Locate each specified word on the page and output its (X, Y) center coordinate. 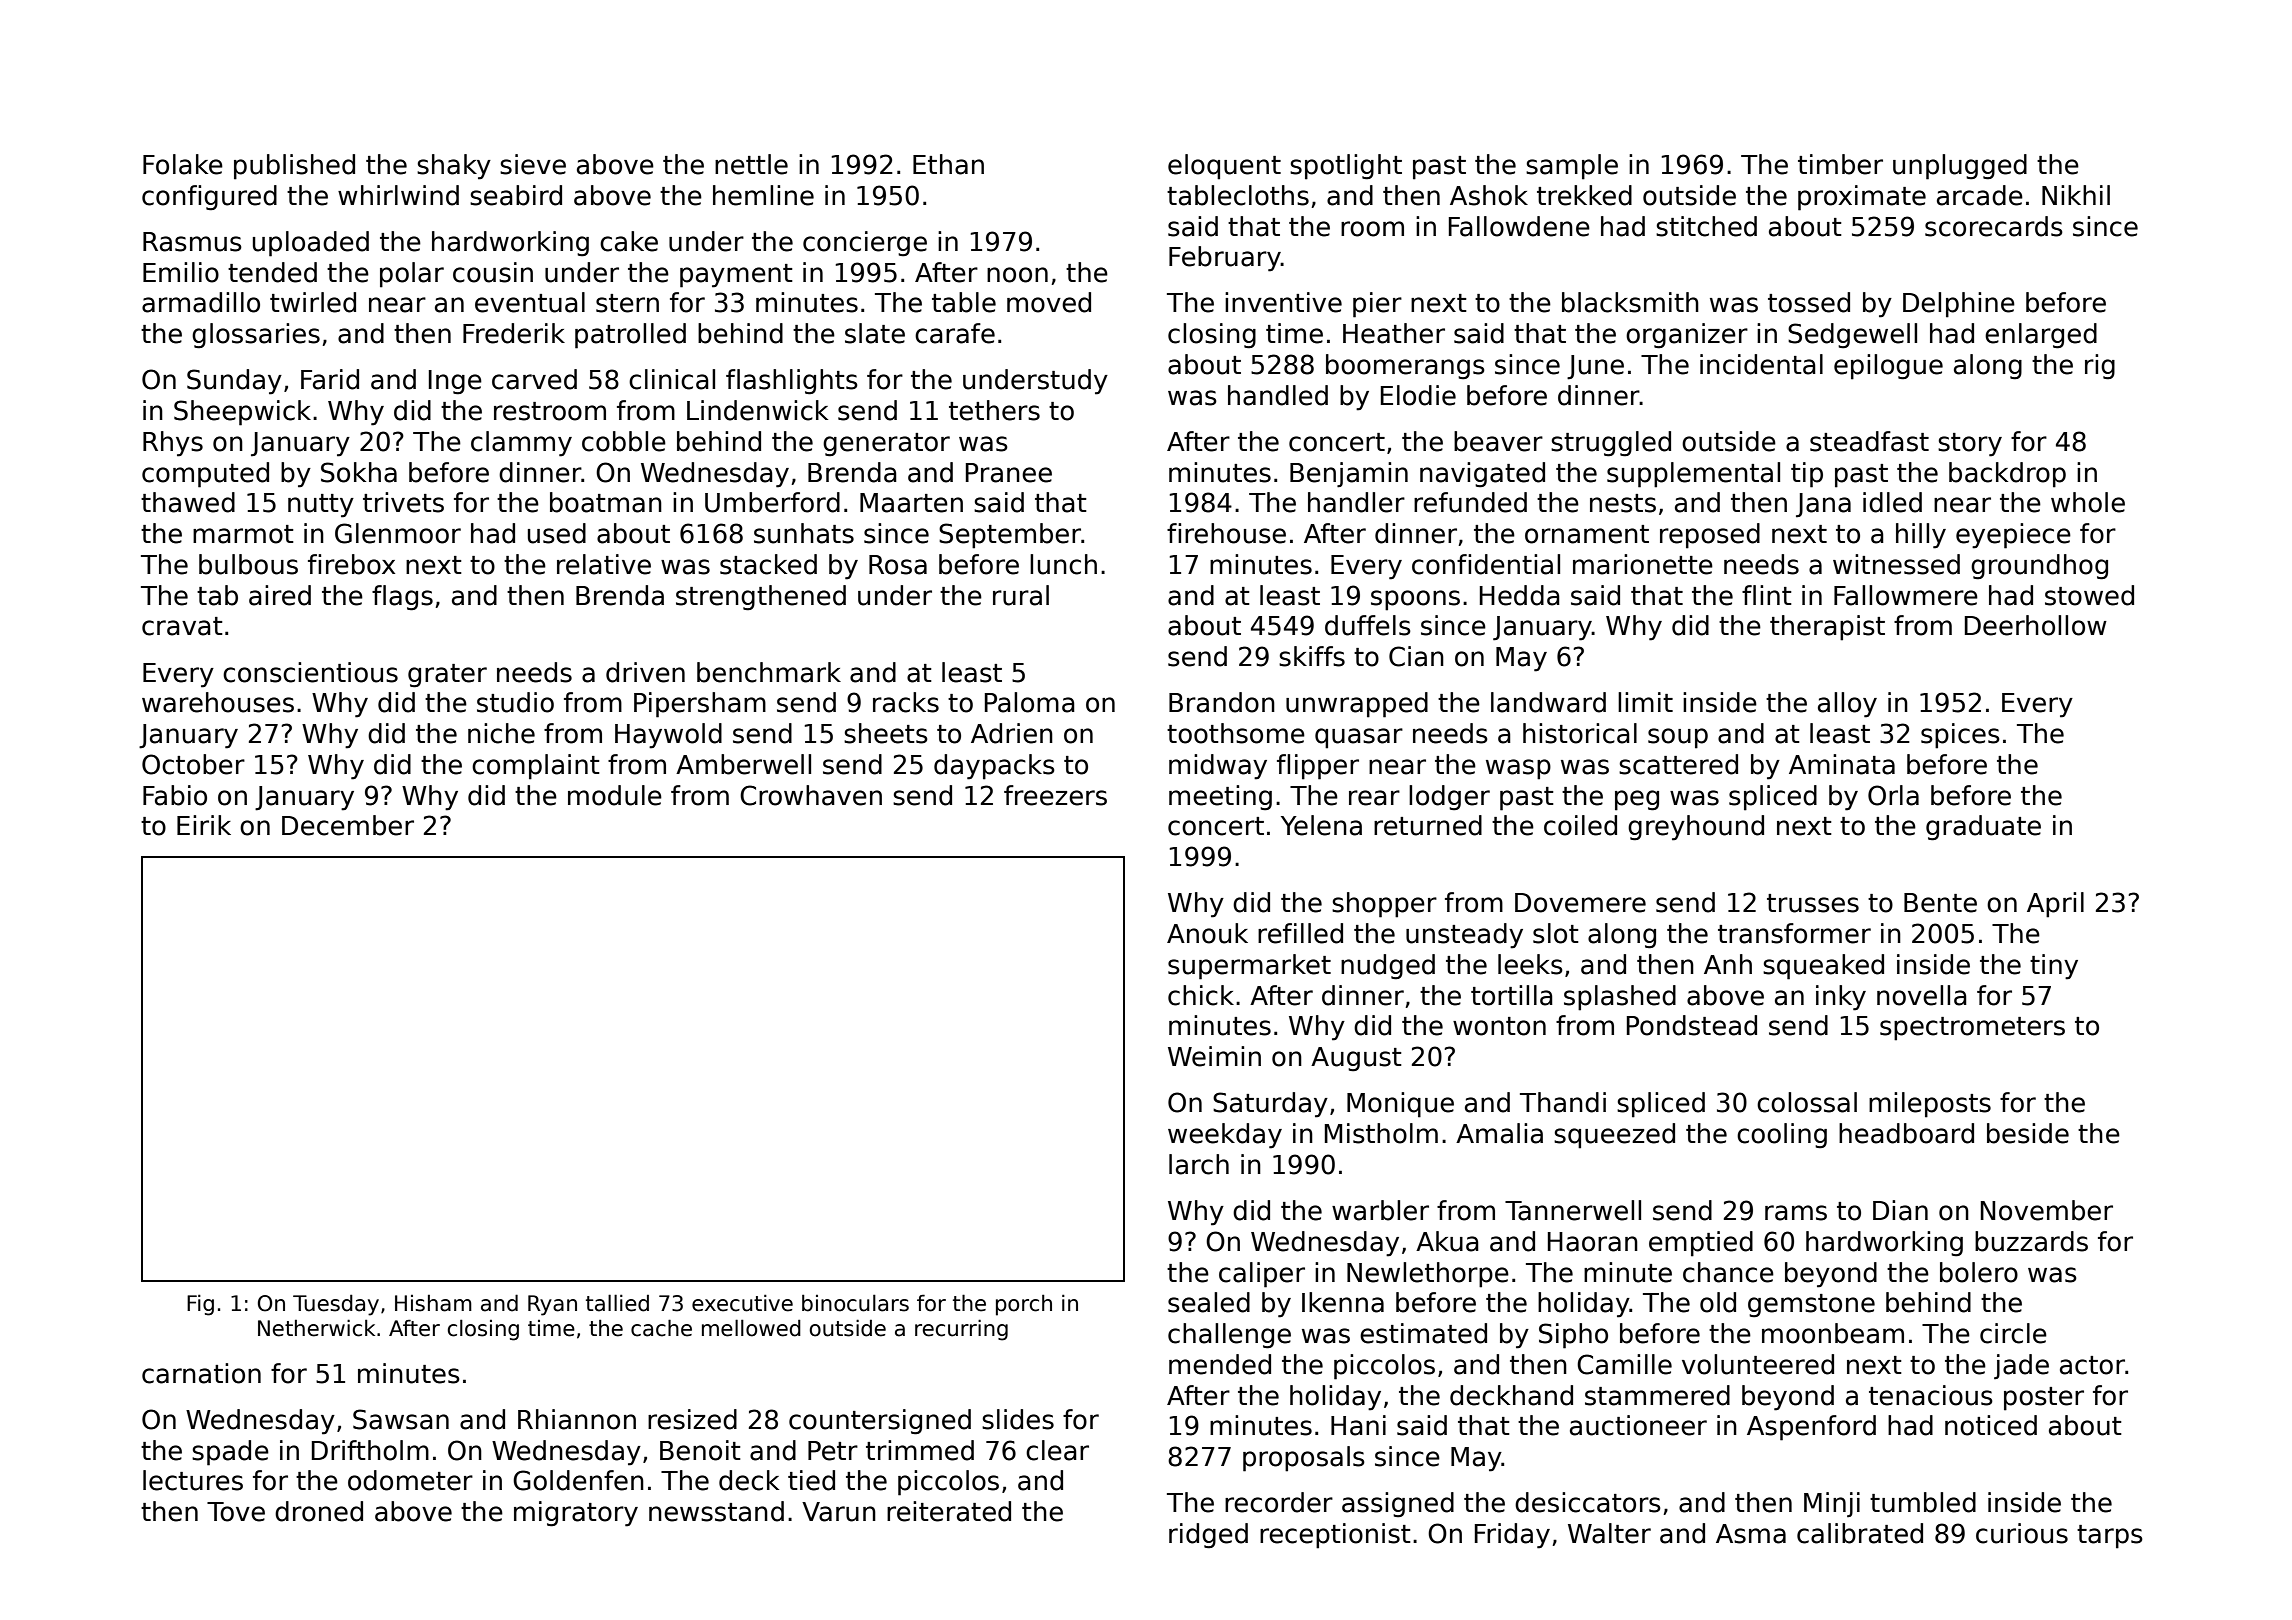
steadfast (1869, 441)
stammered (1657, 1395)
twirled (313, 302)
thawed (188, 502)
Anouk (1207, 933)
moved (1049, 302)
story (1970, 445)
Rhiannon (577, 1419)
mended (1220, 1364)
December (348, 825)
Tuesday (336, 1305)
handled (1278, 395)
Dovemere (1580, 903)
